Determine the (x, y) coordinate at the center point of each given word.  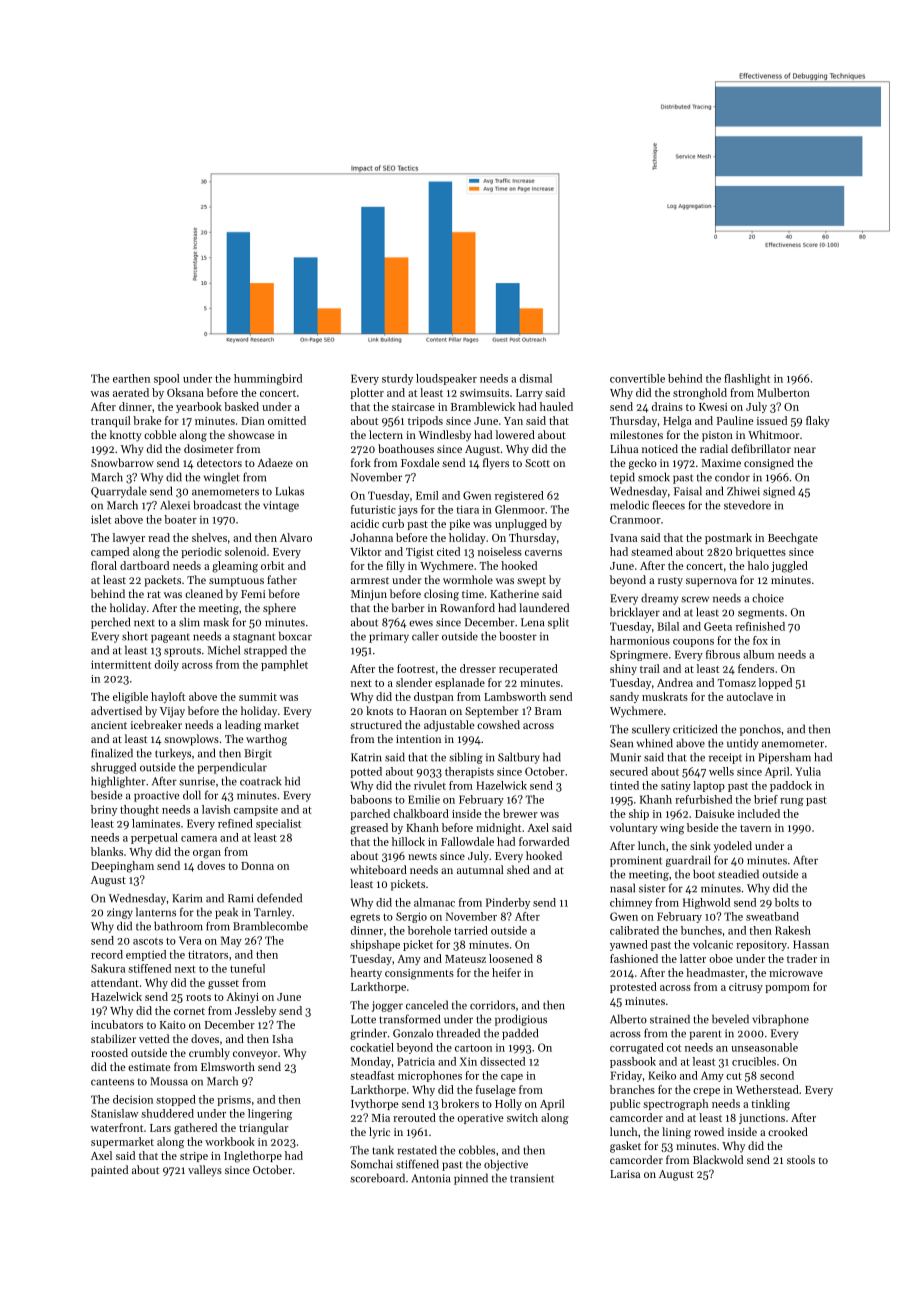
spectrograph (676, 1105)
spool (167, 379)
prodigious (521, 1020)
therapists (469, 772)
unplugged (521, 525)
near (805, 450)
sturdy (397, 379)
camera (199, 839)
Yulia (808, 771)
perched (110, 623)
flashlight (747, 379)
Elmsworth (228, 1066)
